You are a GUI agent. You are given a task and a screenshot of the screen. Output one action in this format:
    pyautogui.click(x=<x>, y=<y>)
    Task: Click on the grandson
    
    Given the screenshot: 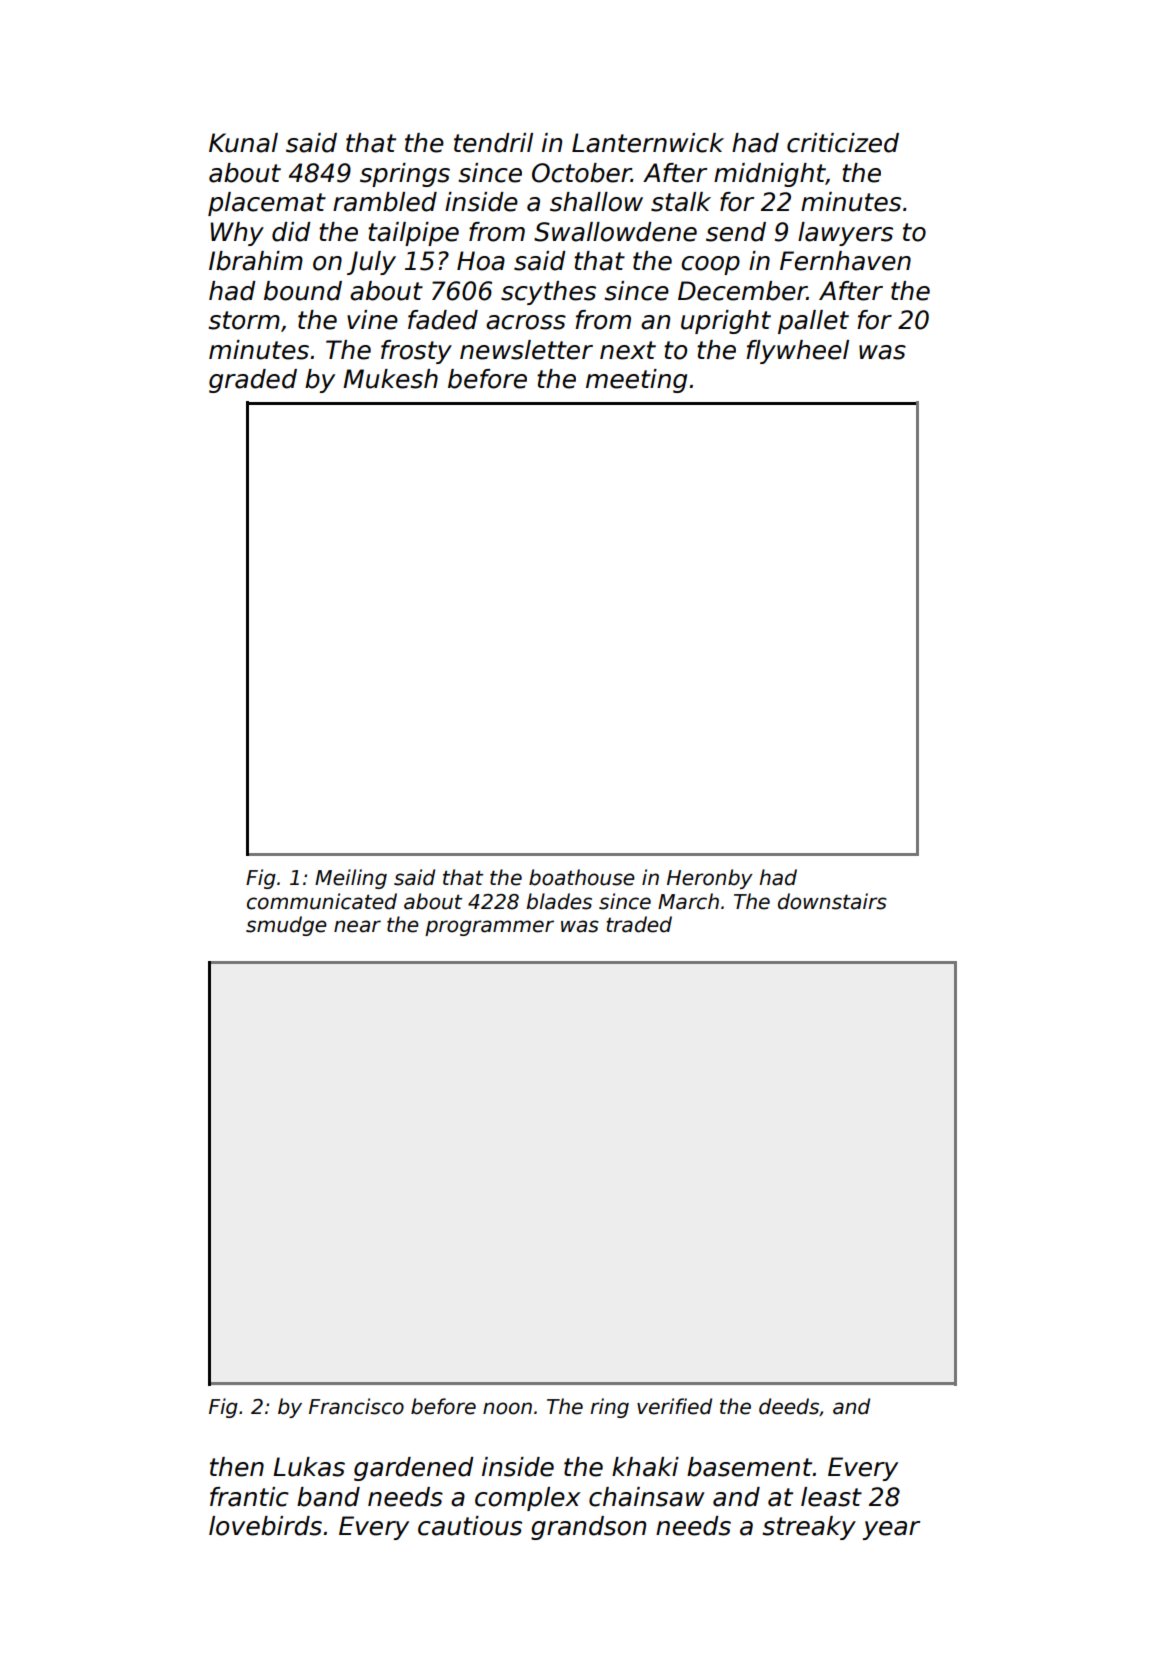 What is the action you would take?
    pyautogui.click(x=588, y=1528)
